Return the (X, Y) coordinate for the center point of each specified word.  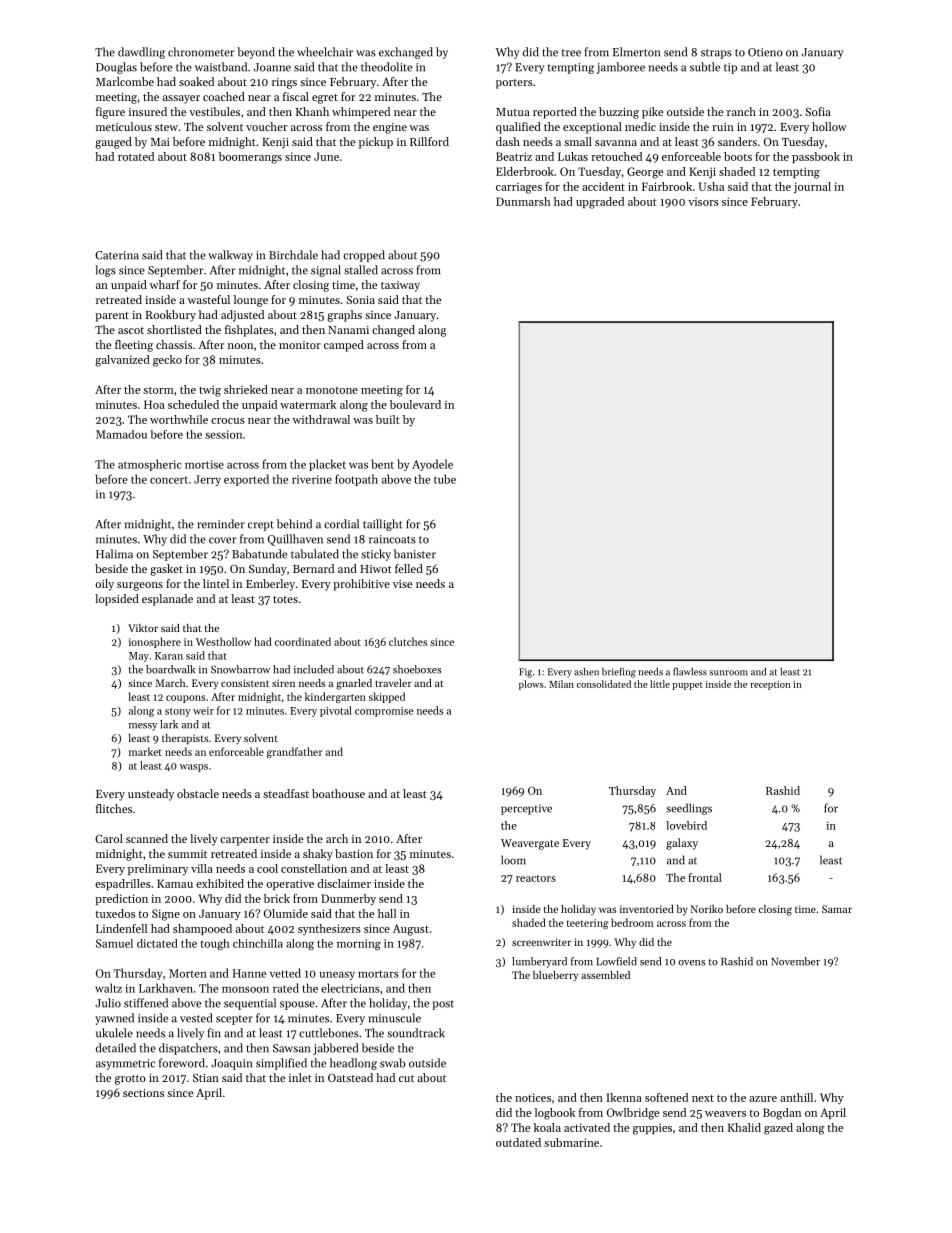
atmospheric (150, 465)
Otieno (765, 52)
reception (770, 685)
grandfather (295, 752)
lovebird (686, 825)
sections (143, 1093)
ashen (586, 672)
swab (392, 1063)
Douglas (116, 68)
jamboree (621, 68)
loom (513, 860)
